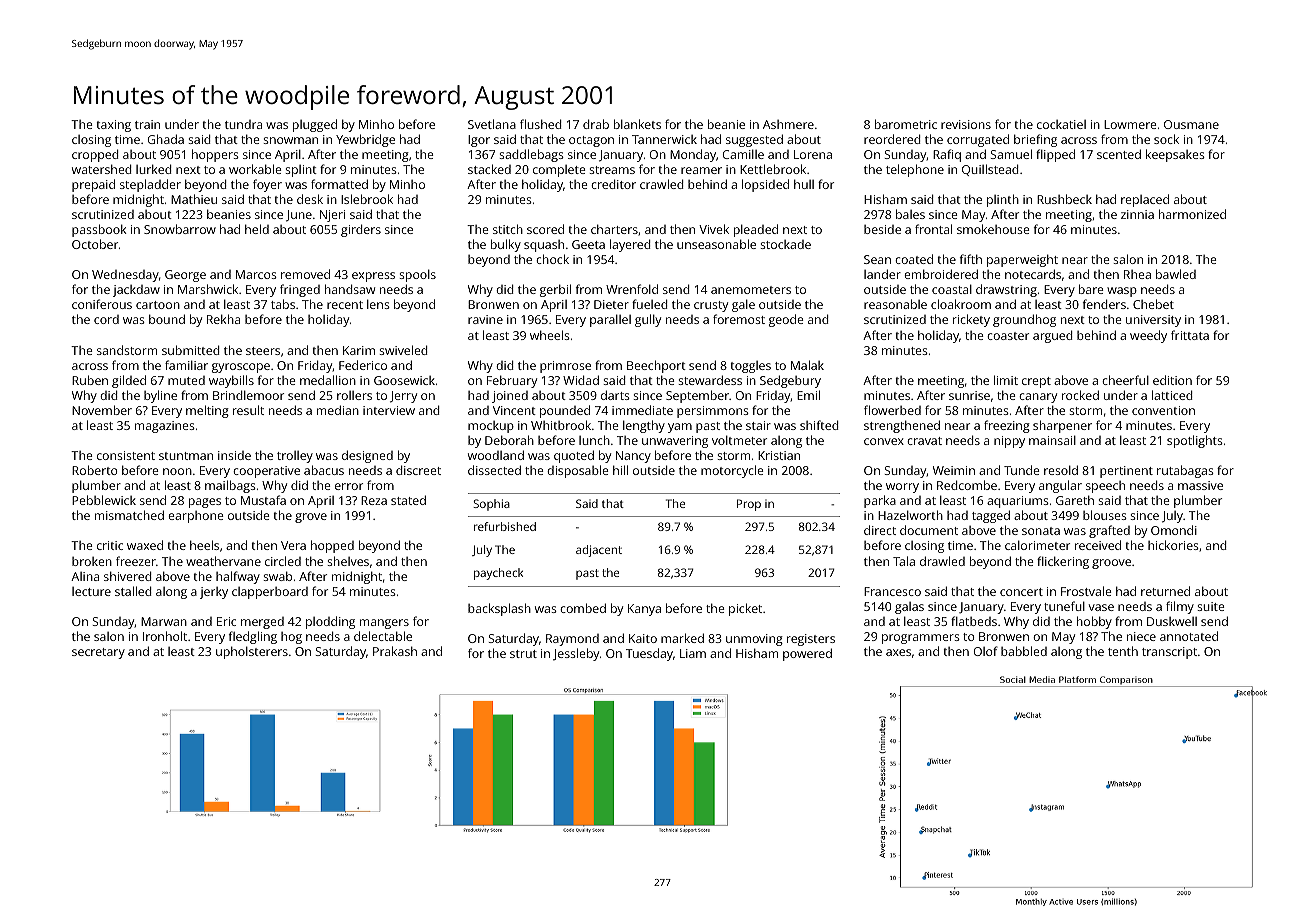 This image has width=1308, height=924. I want to click on cockatiel, so click(1061, 124).
